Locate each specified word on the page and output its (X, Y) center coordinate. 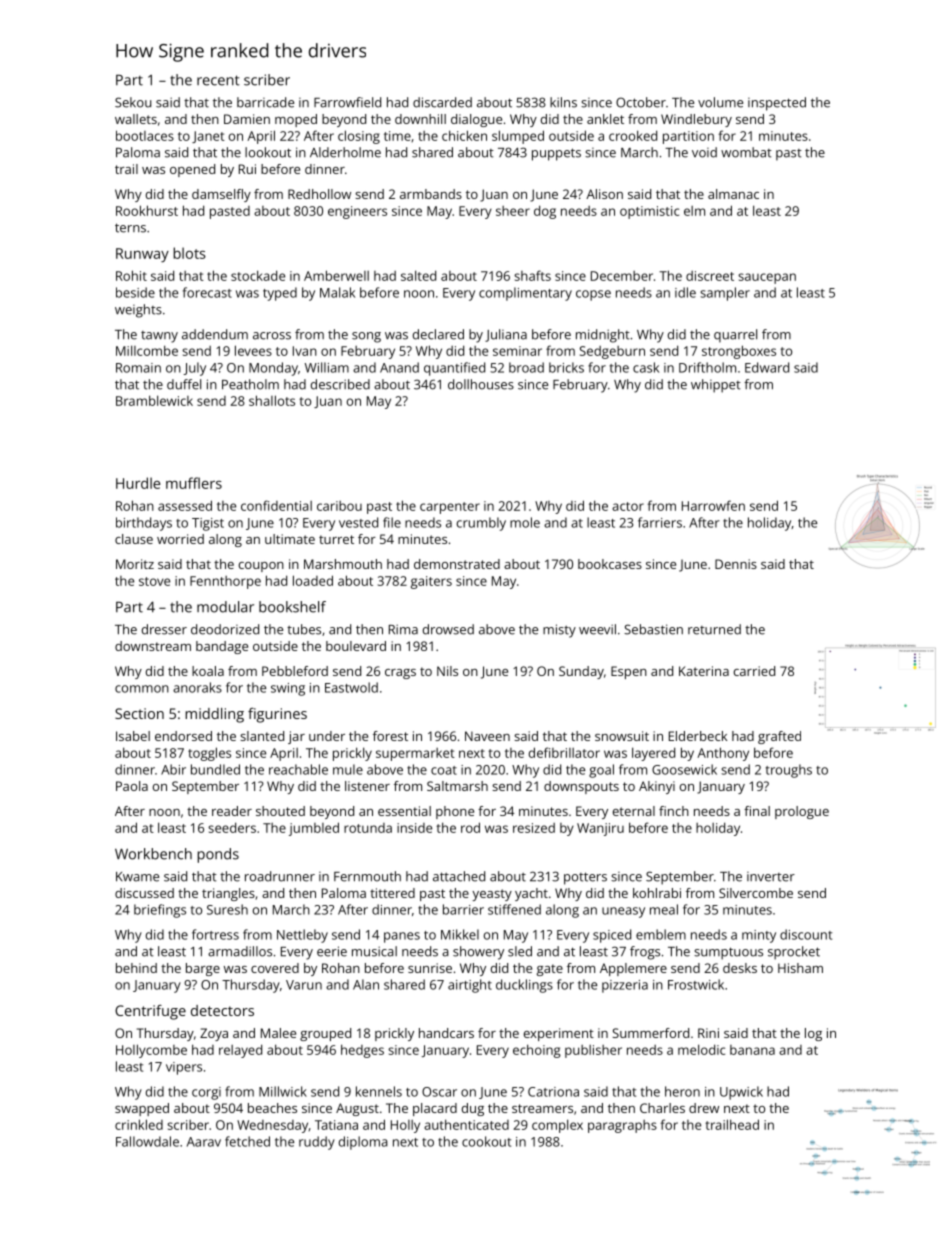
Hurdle (138, 483)
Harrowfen (713, 505)
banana (752, 1050)
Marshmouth (343, 564)
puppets (556, 154)
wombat (746, 152)
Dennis (736, 564)
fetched (247, 1141)
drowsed (448, 629)
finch (674, 811)
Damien (247, 119)
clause (134, 539)
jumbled (314, 829)
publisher (593, 1051)
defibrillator (564, 752)
